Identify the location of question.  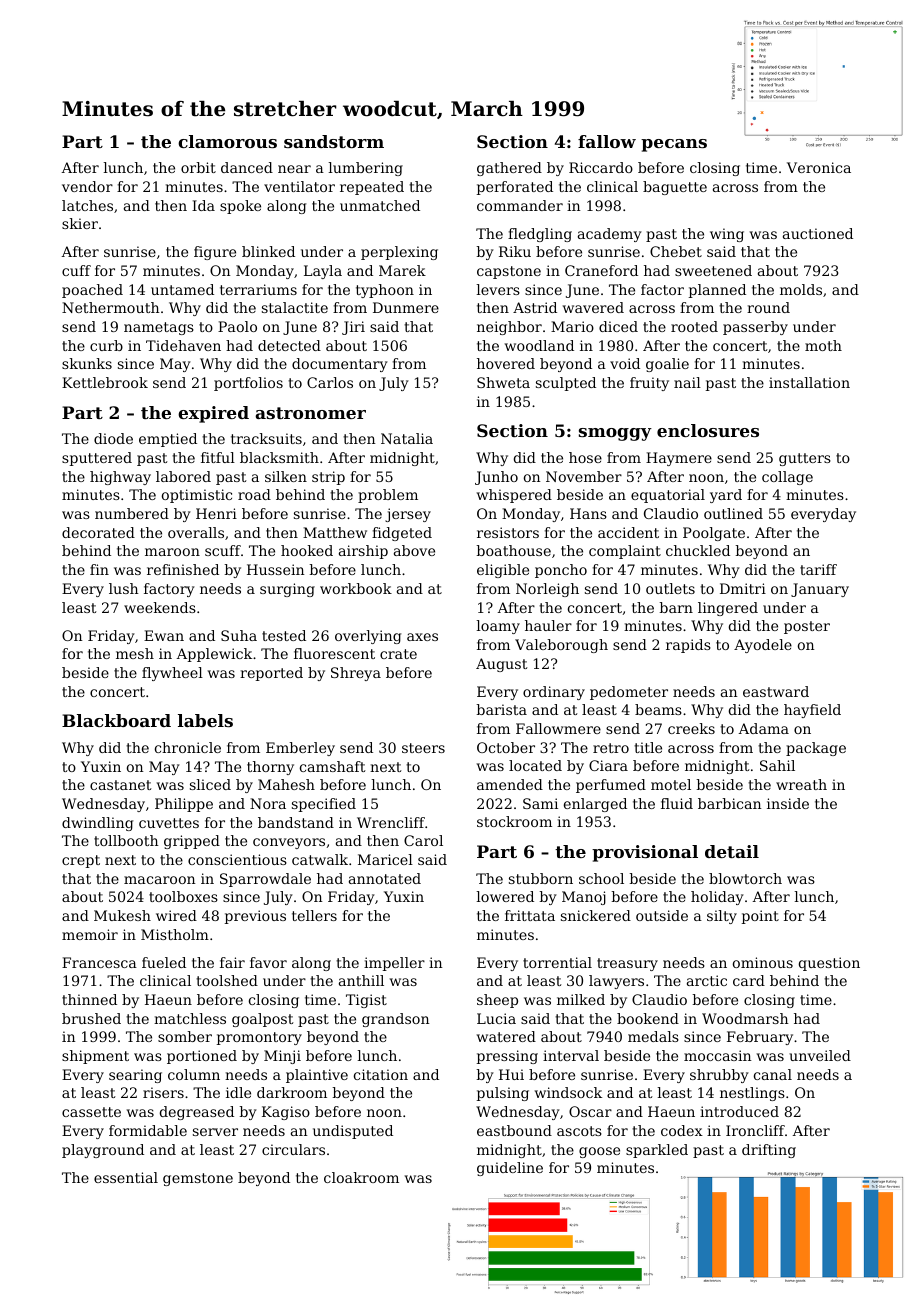
(829, 964).
